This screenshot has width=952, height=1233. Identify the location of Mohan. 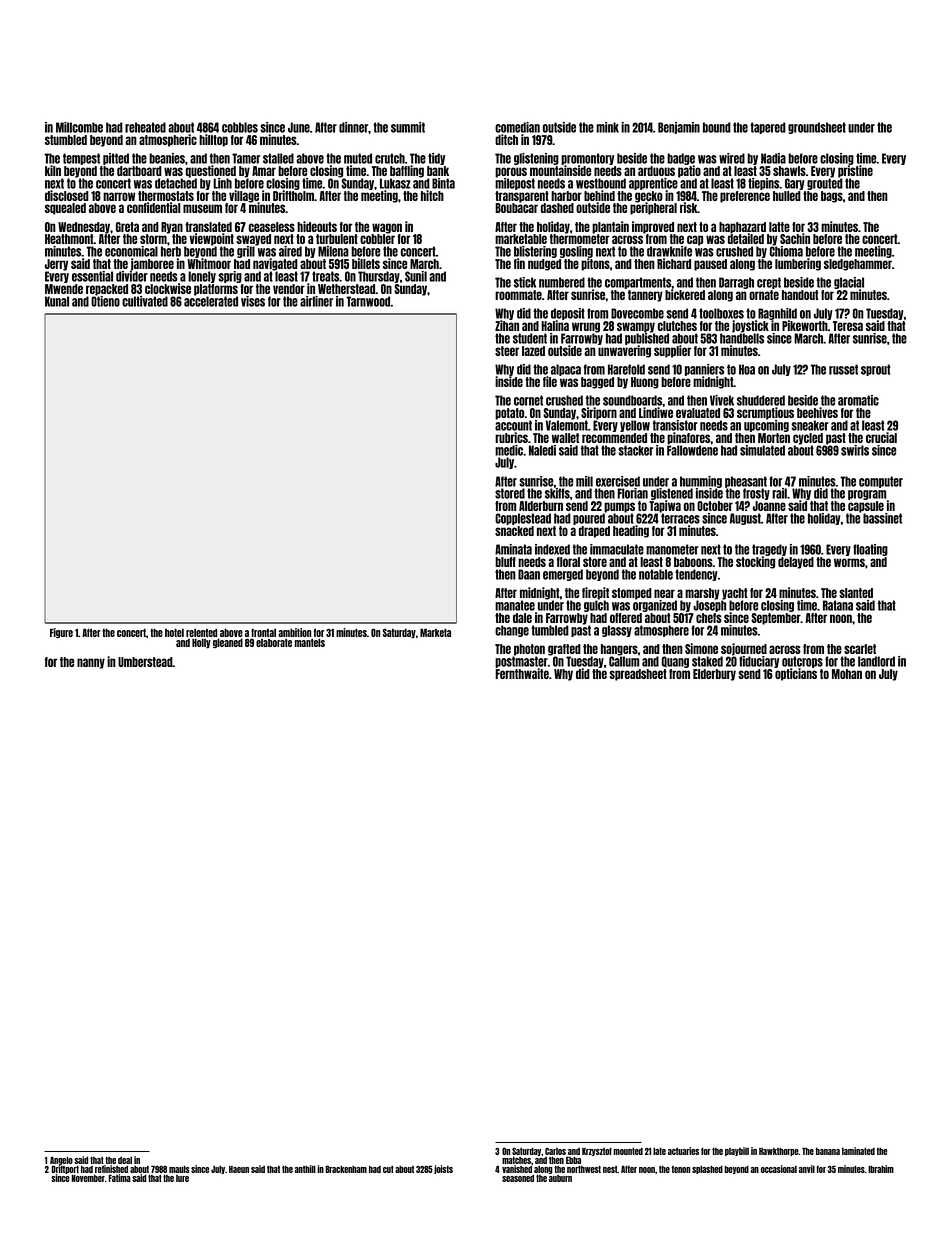
(847, 674).
